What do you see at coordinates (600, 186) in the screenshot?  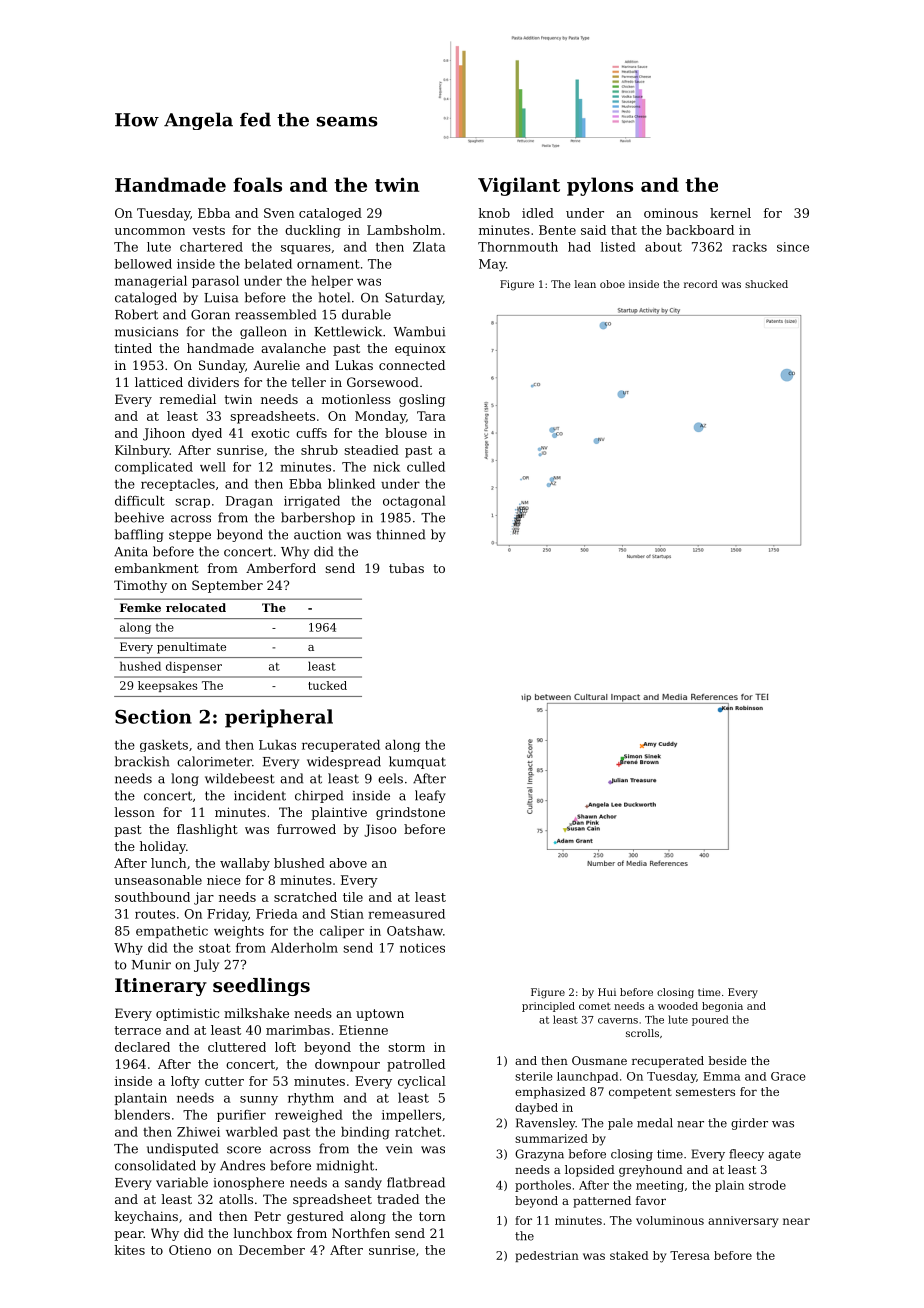 I see `pylons` at bounding box center [600, 186].
